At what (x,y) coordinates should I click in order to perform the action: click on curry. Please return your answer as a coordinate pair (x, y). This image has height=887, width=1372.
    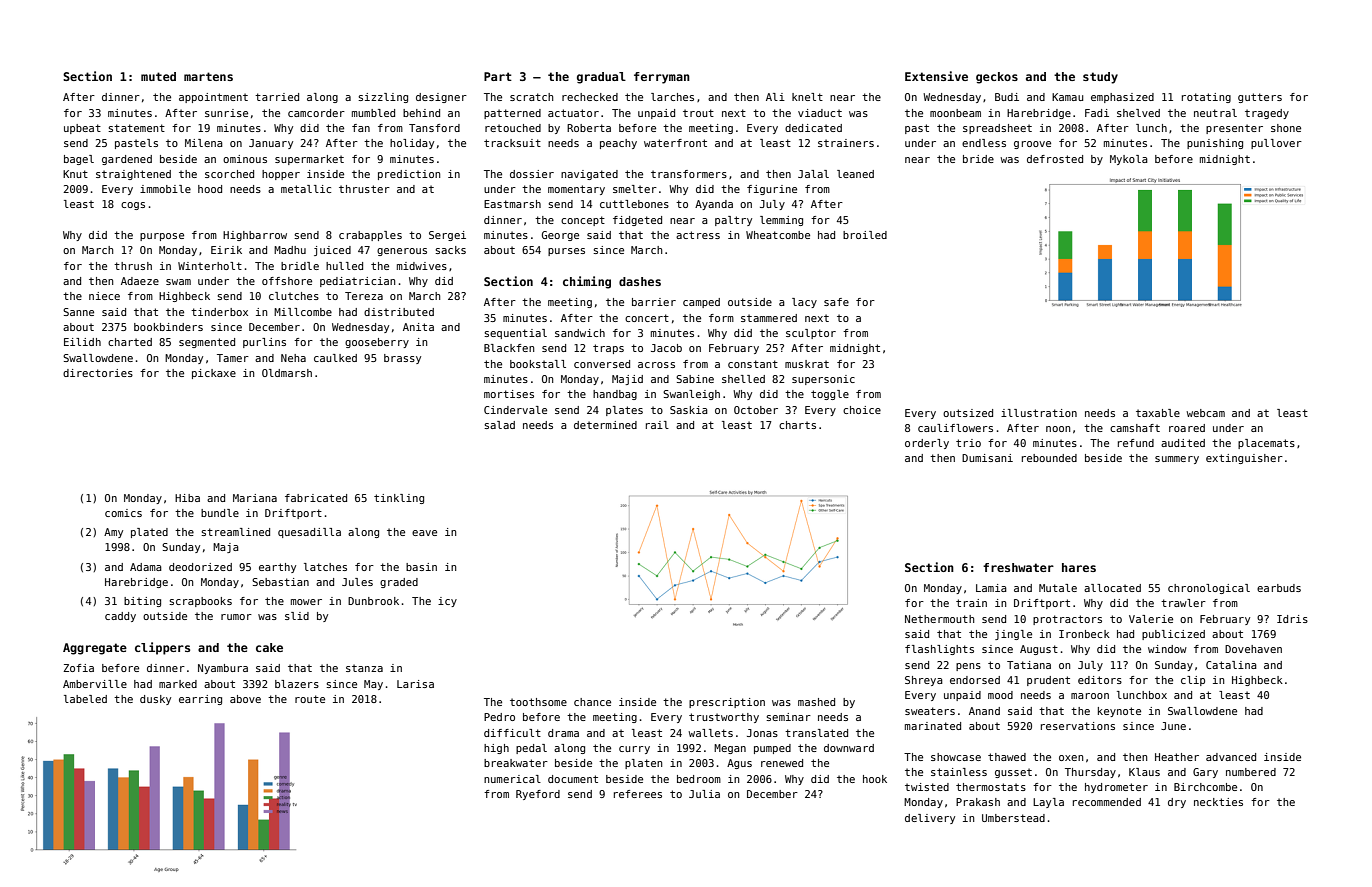
    Looking at the image, I should click on (634, 750).
